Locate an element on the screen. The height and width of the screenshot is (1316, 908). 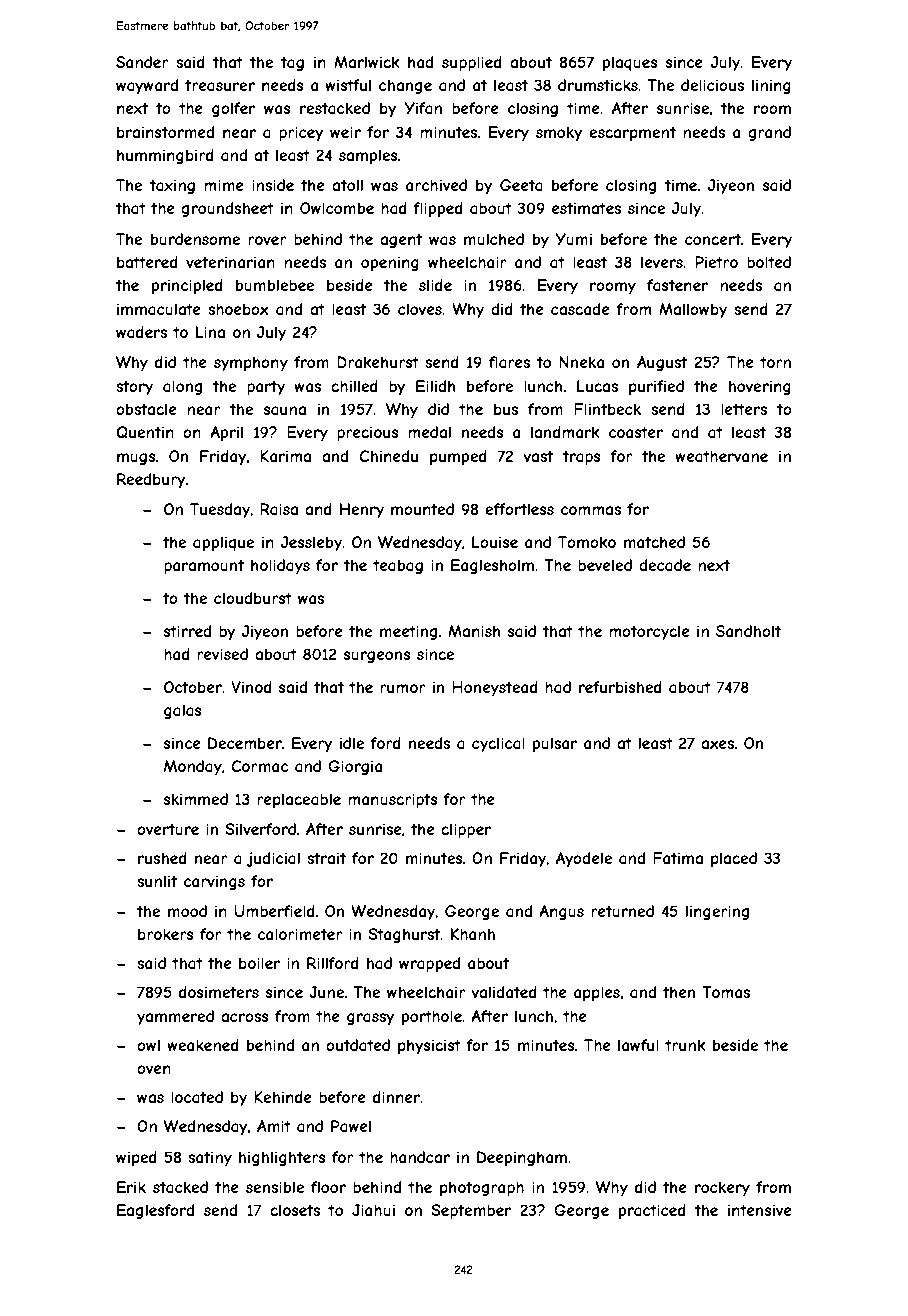
Karima is located at coordinates (285, 456).
